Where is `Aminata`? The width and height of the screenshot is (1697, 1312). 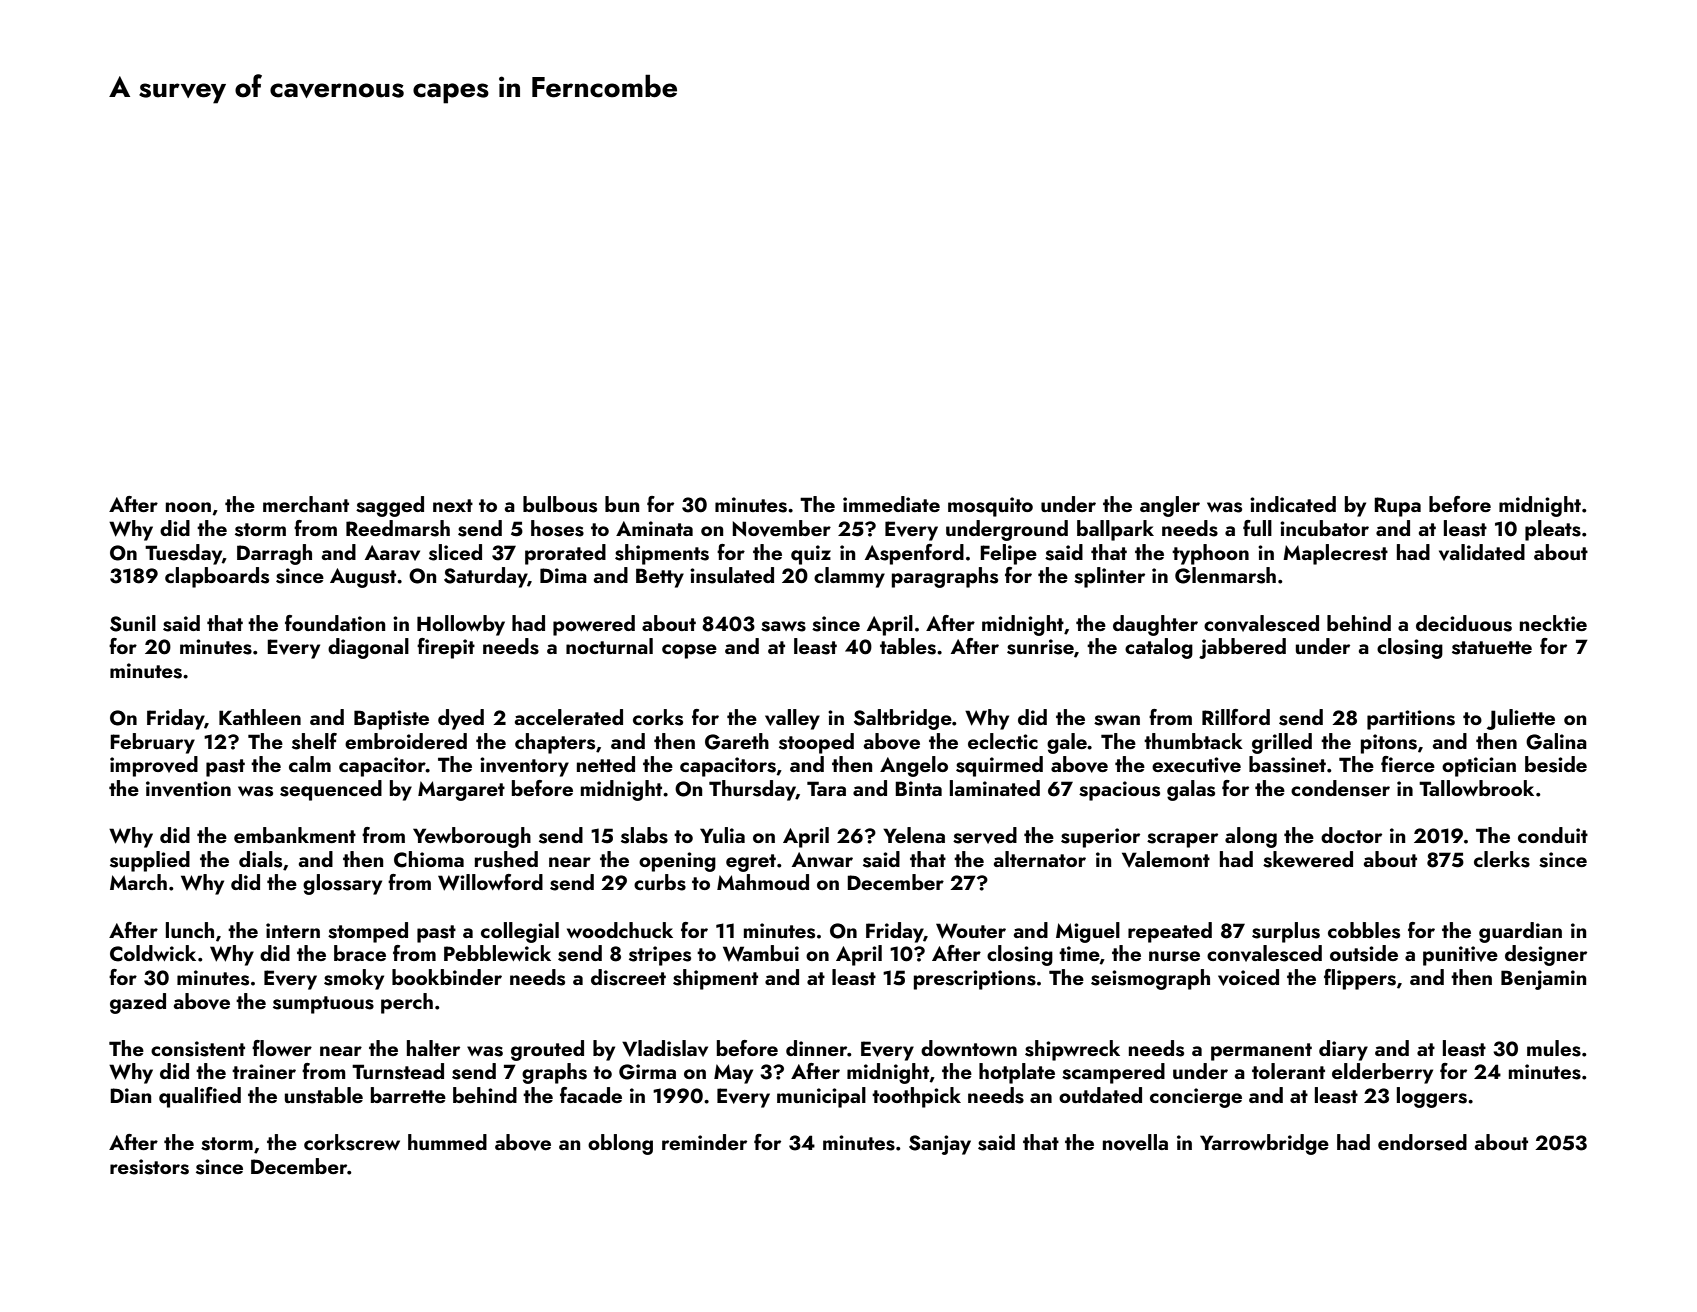
Aminata is located at coordinates (654, 528).
